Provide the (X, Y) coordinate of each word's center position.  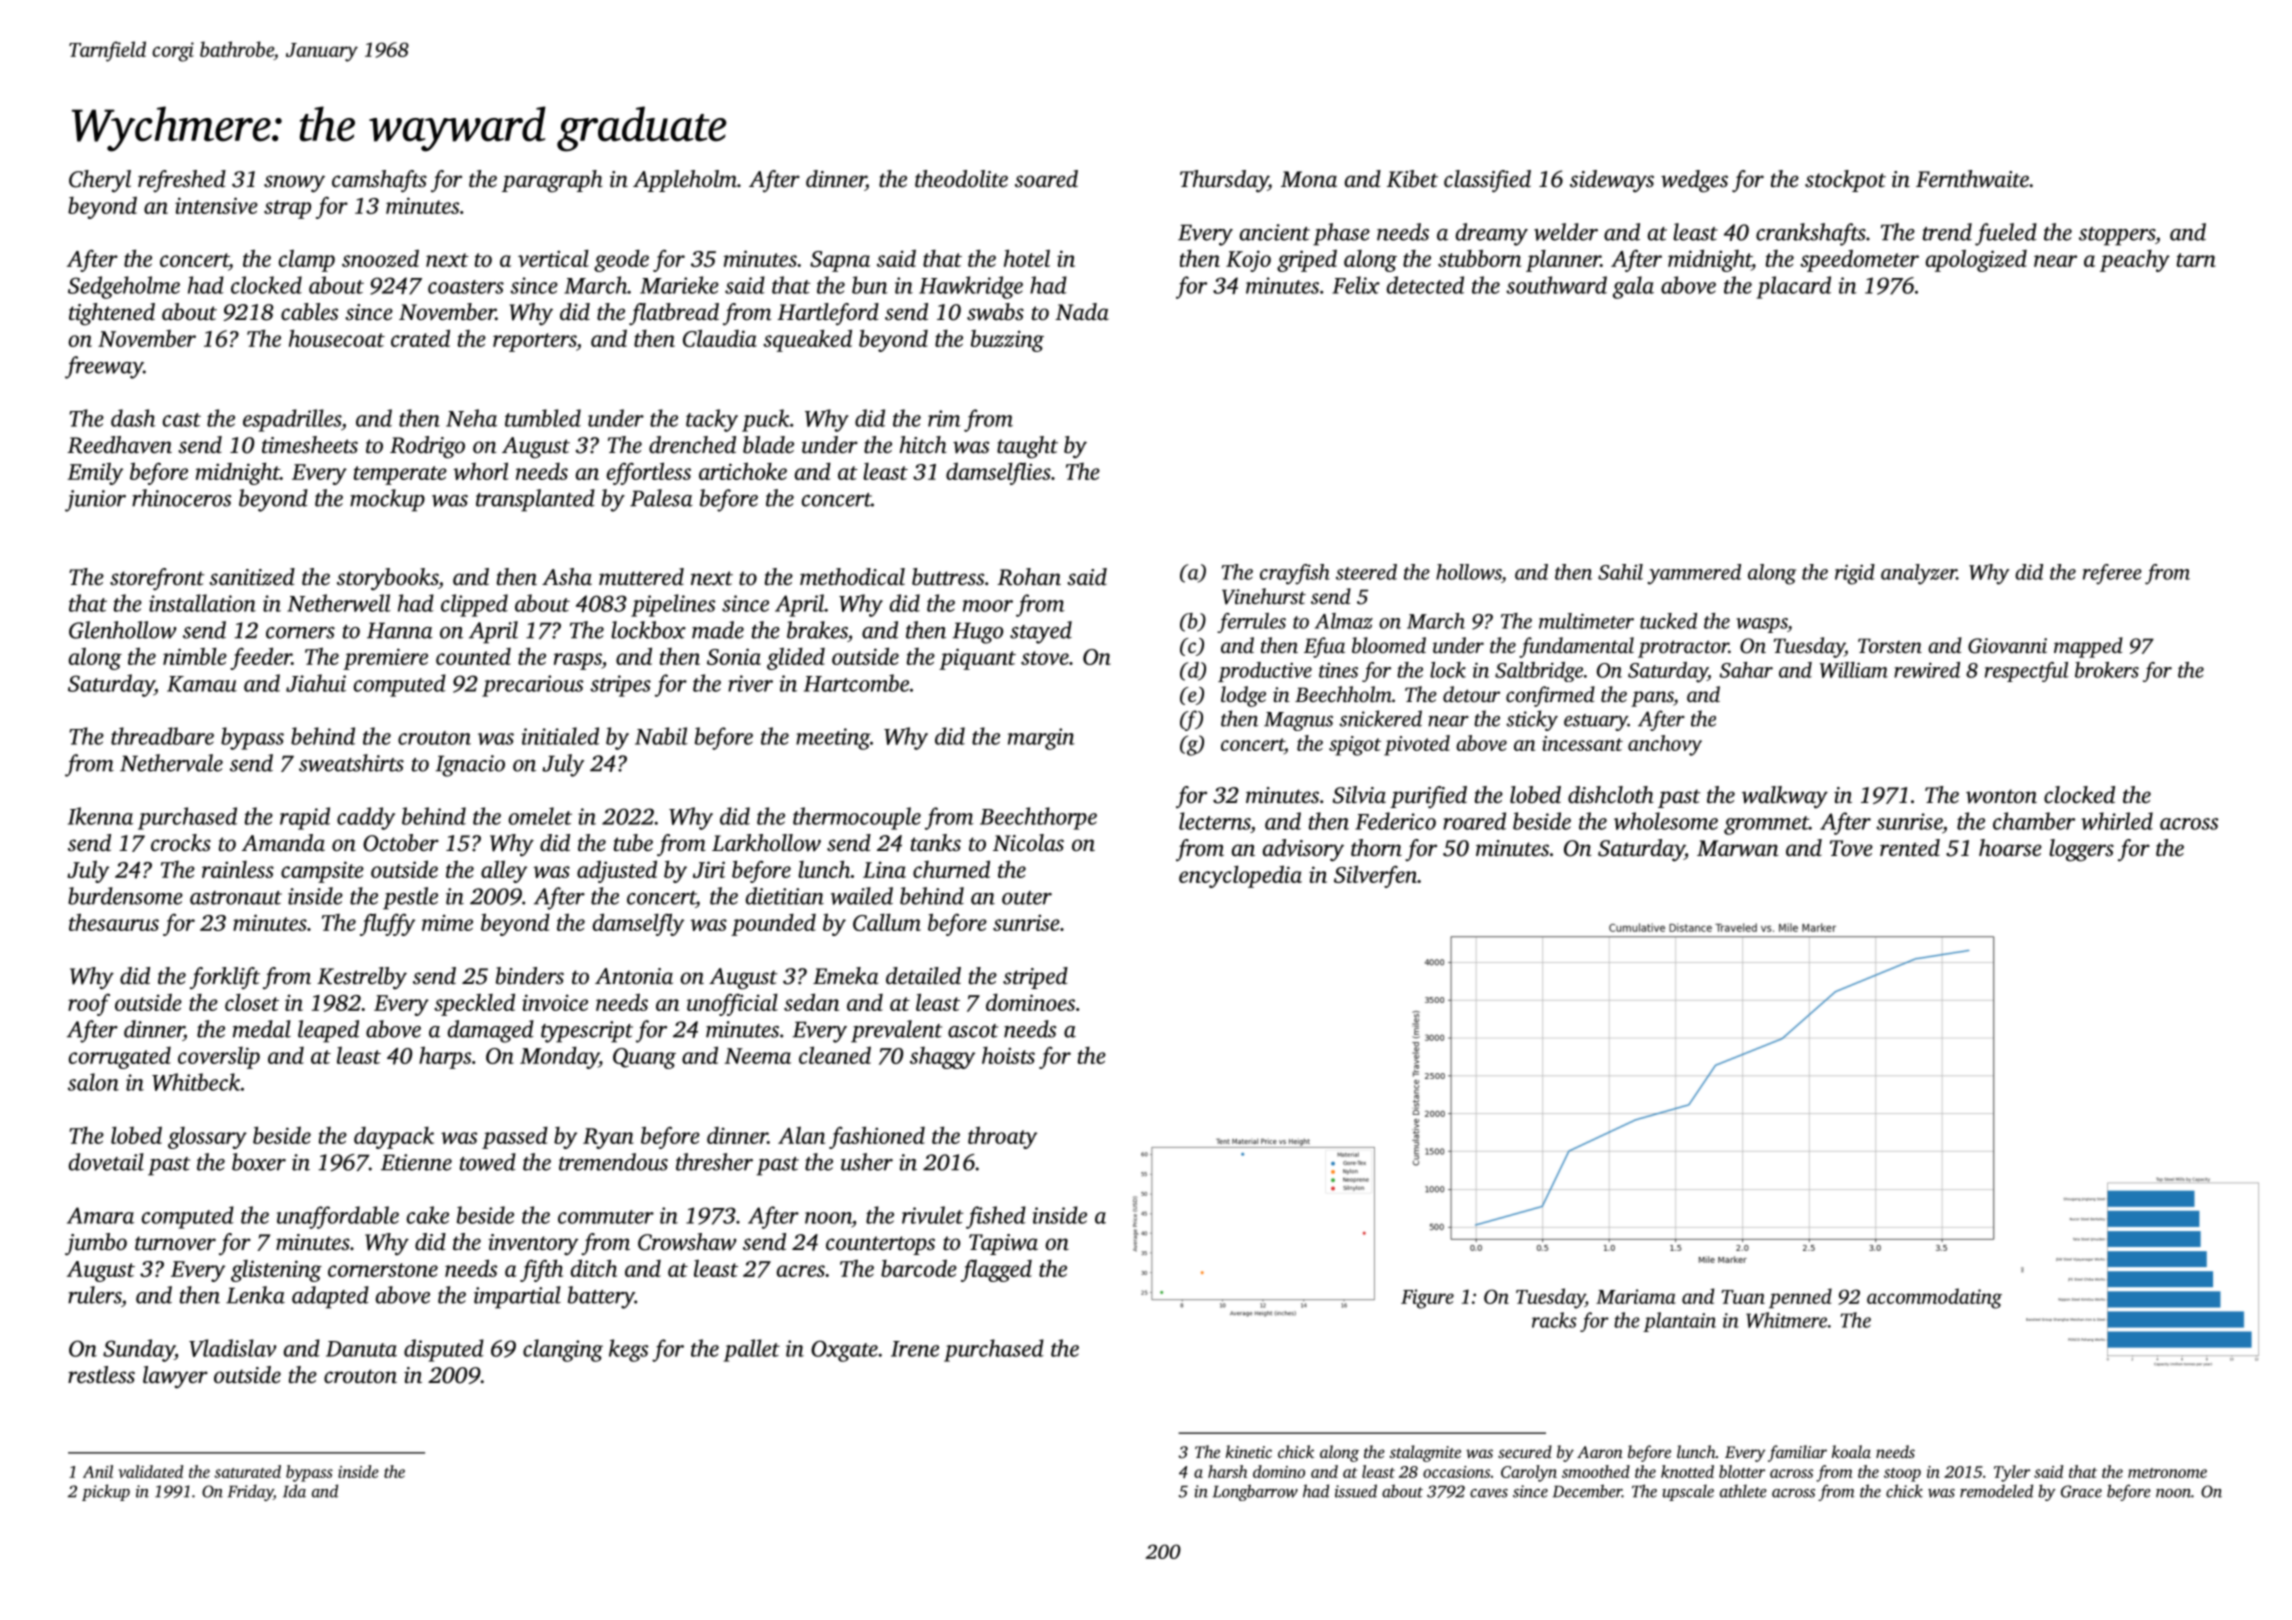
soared (1046, 179)
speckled (474, 1004)
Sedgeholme (124, 287)
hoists (1008, 1055)
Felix (1356, 285)
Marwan (1738, 848)
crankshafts (1811, 234)
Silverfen (1375, 876)
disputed (444, 1350)
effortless (649, 473)
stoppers (2117, 236)
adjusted (617, 871)
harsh (1227, 1471)
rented (1910, 848)
